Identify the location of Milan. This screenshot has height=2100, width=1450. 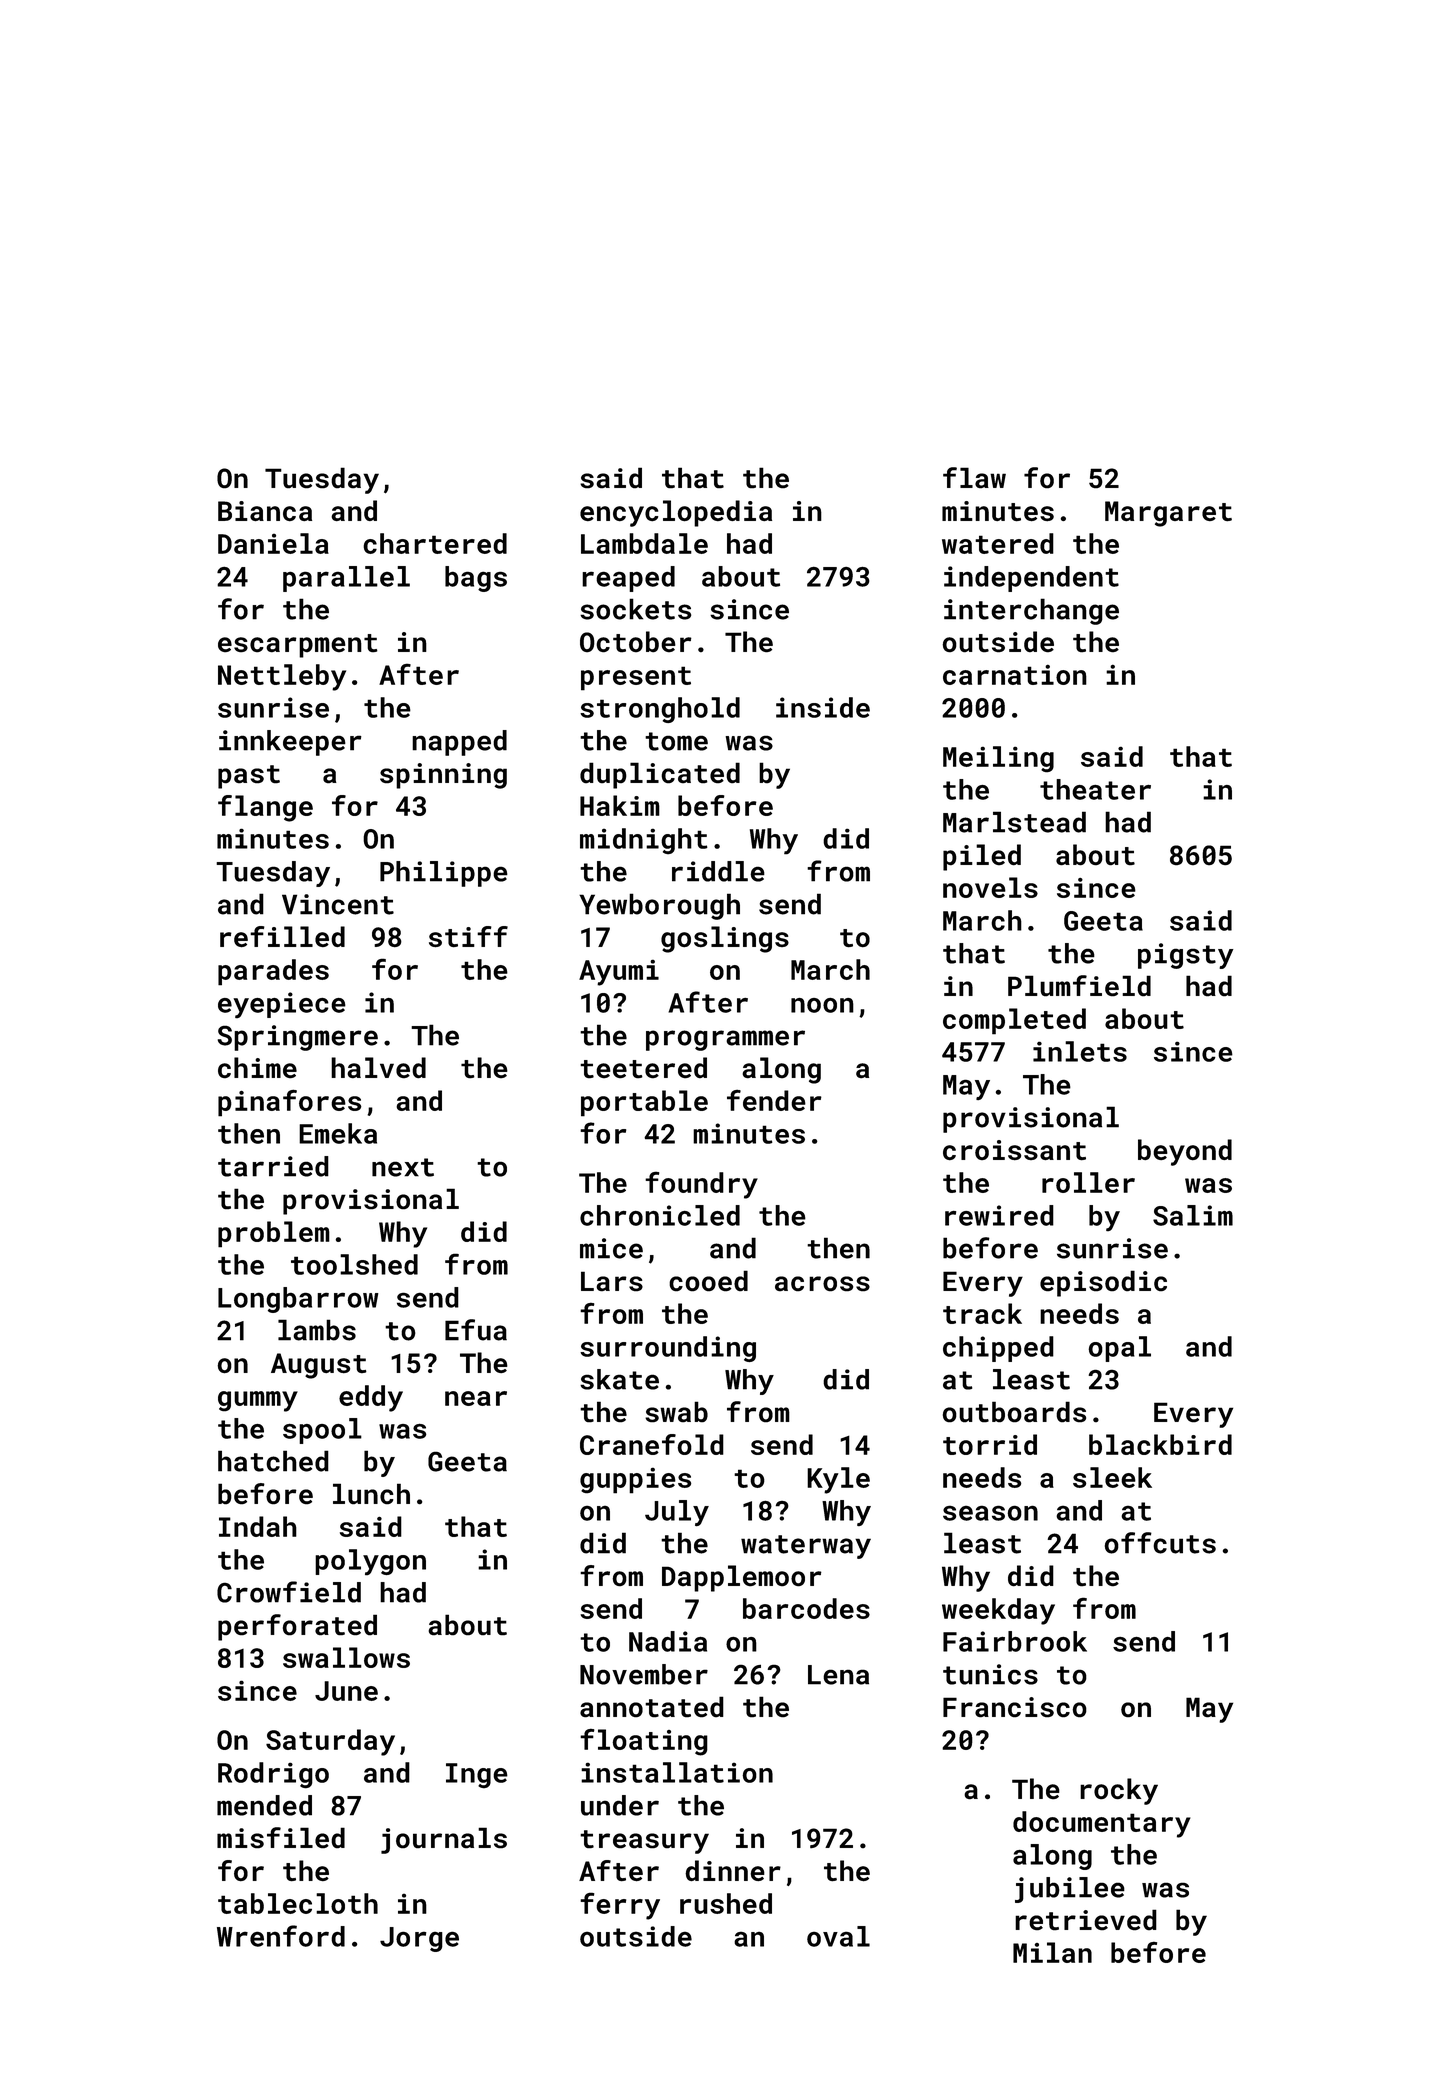
(1052, 1952).
